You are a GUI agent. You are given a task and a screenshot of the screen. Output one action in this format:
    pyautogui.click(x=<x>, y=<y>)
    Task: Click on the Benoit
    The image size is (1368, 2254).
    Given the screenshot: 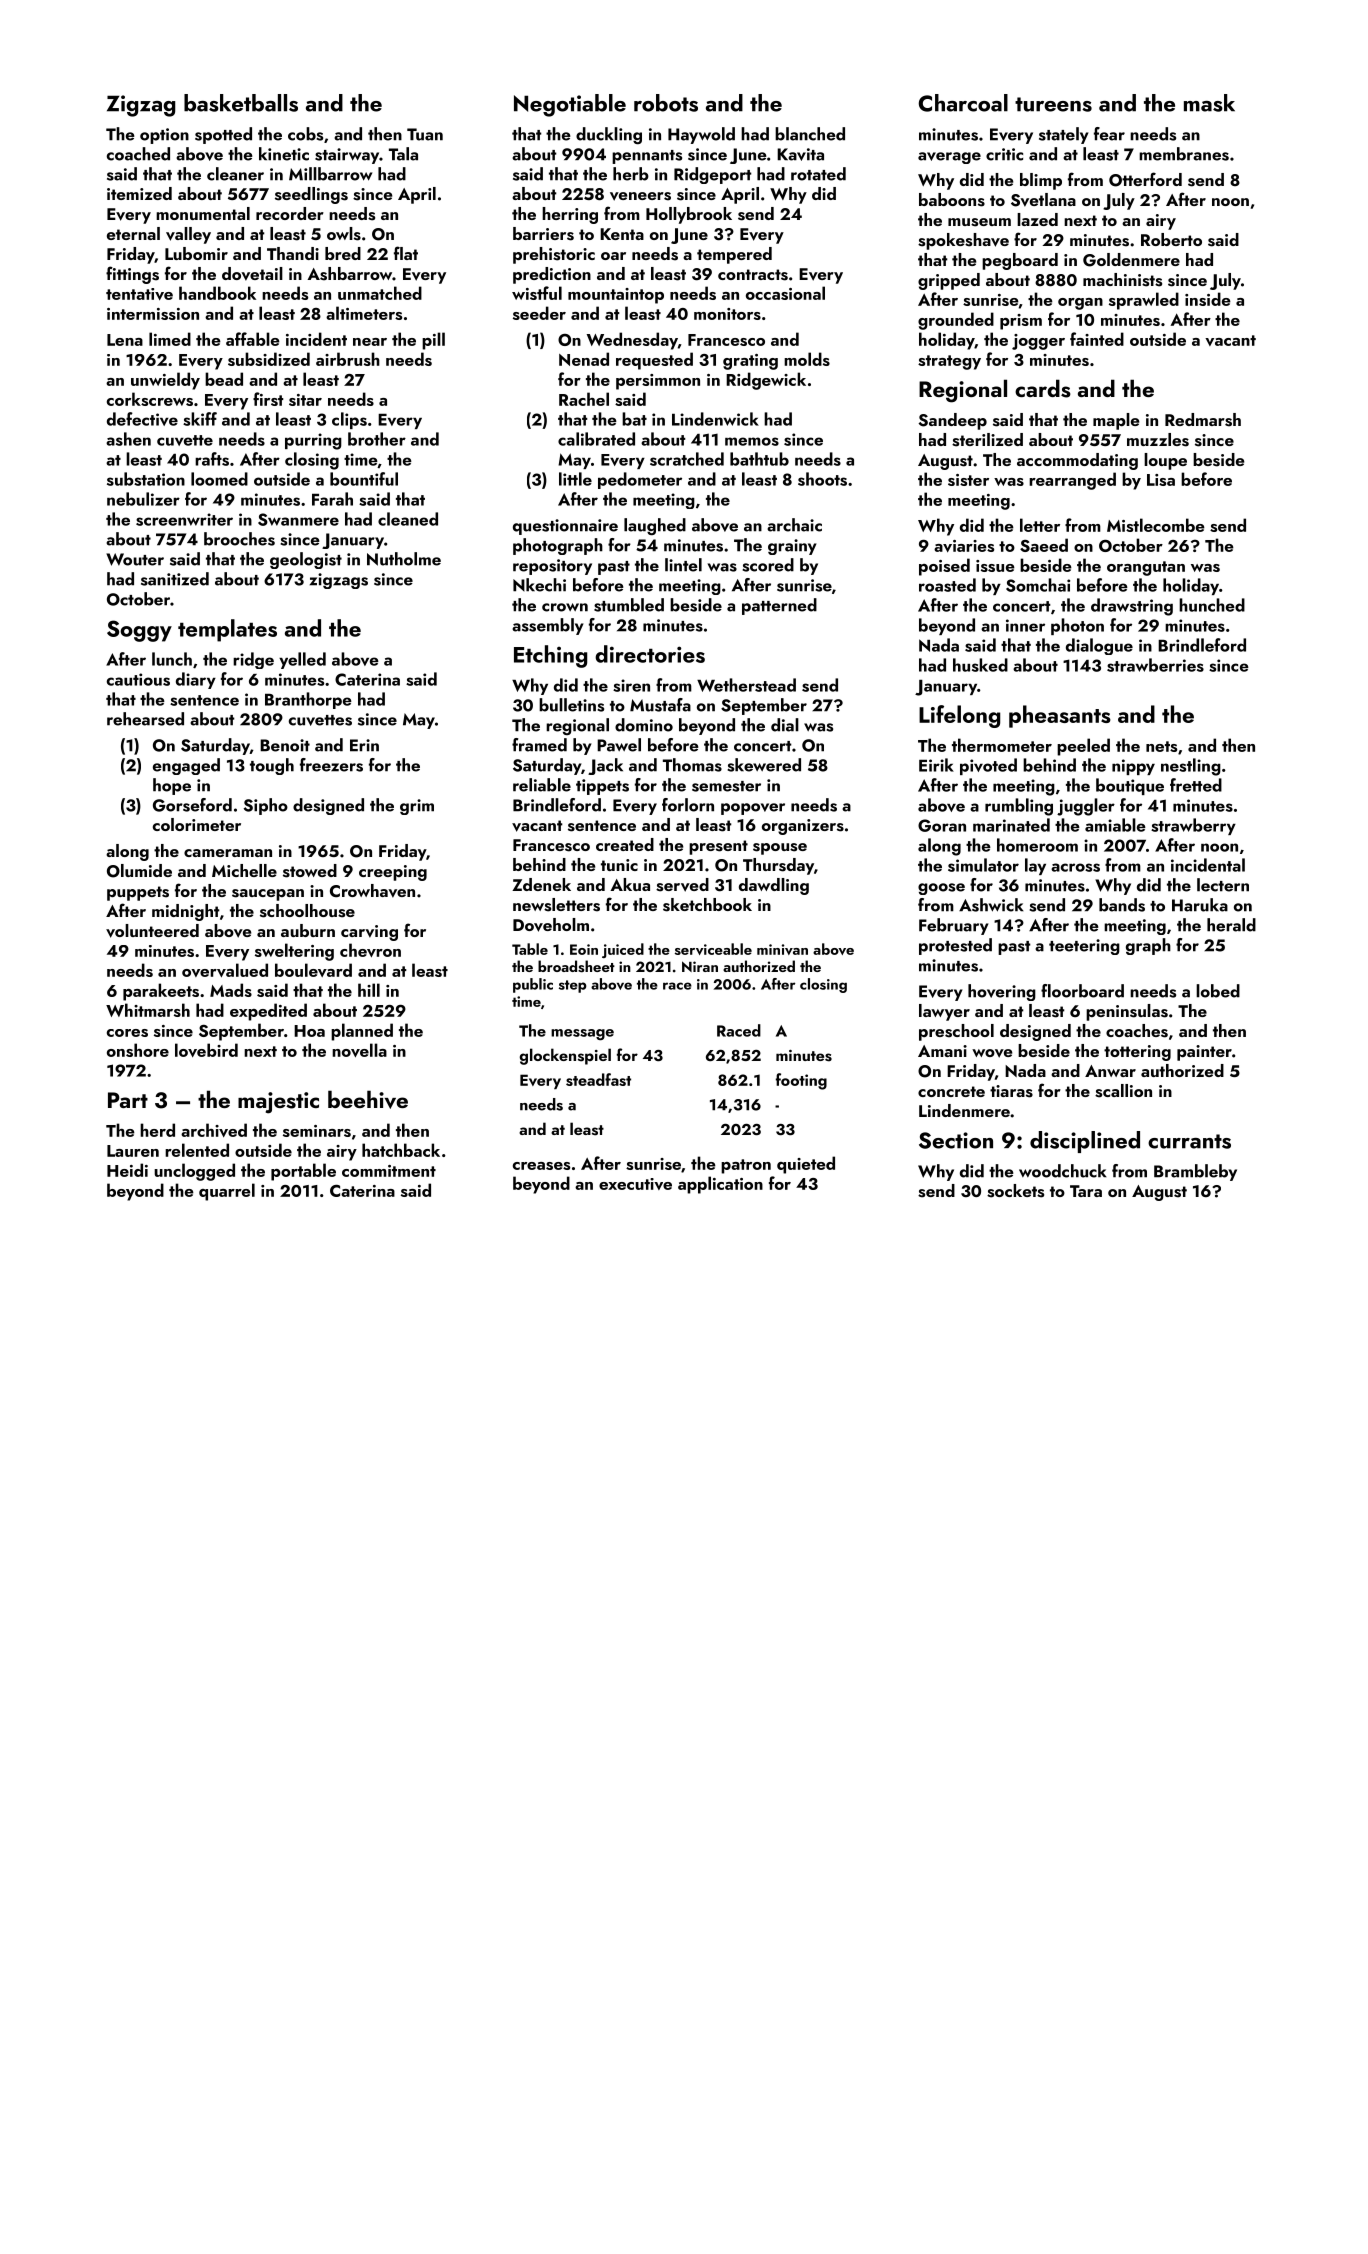 What is the action you would take?
    pyautogui.click(x=285, y=745)
